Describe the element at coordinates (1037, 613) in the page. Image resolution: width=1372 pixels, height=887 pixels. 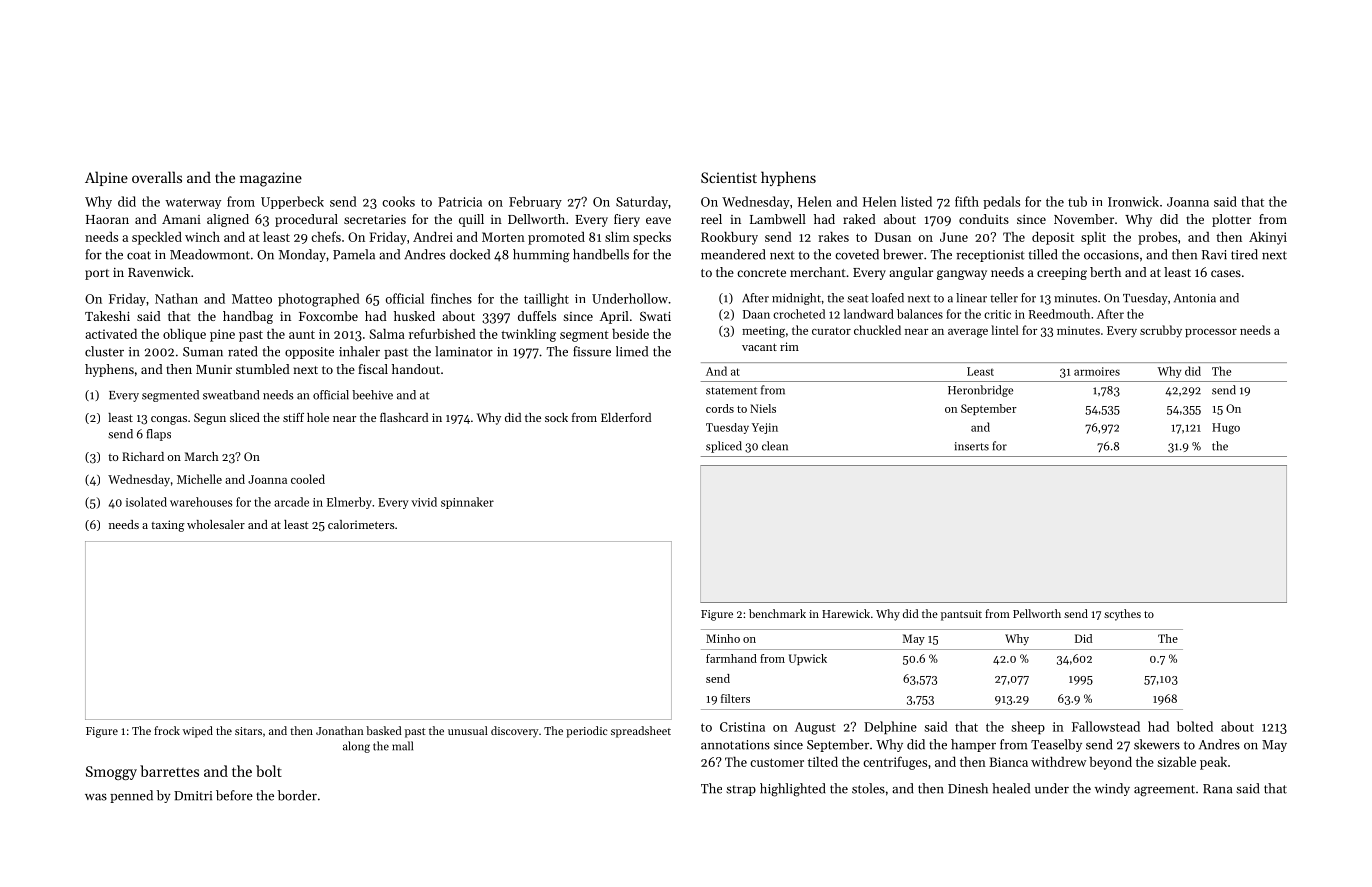
I see `Pellworth` at that location.
